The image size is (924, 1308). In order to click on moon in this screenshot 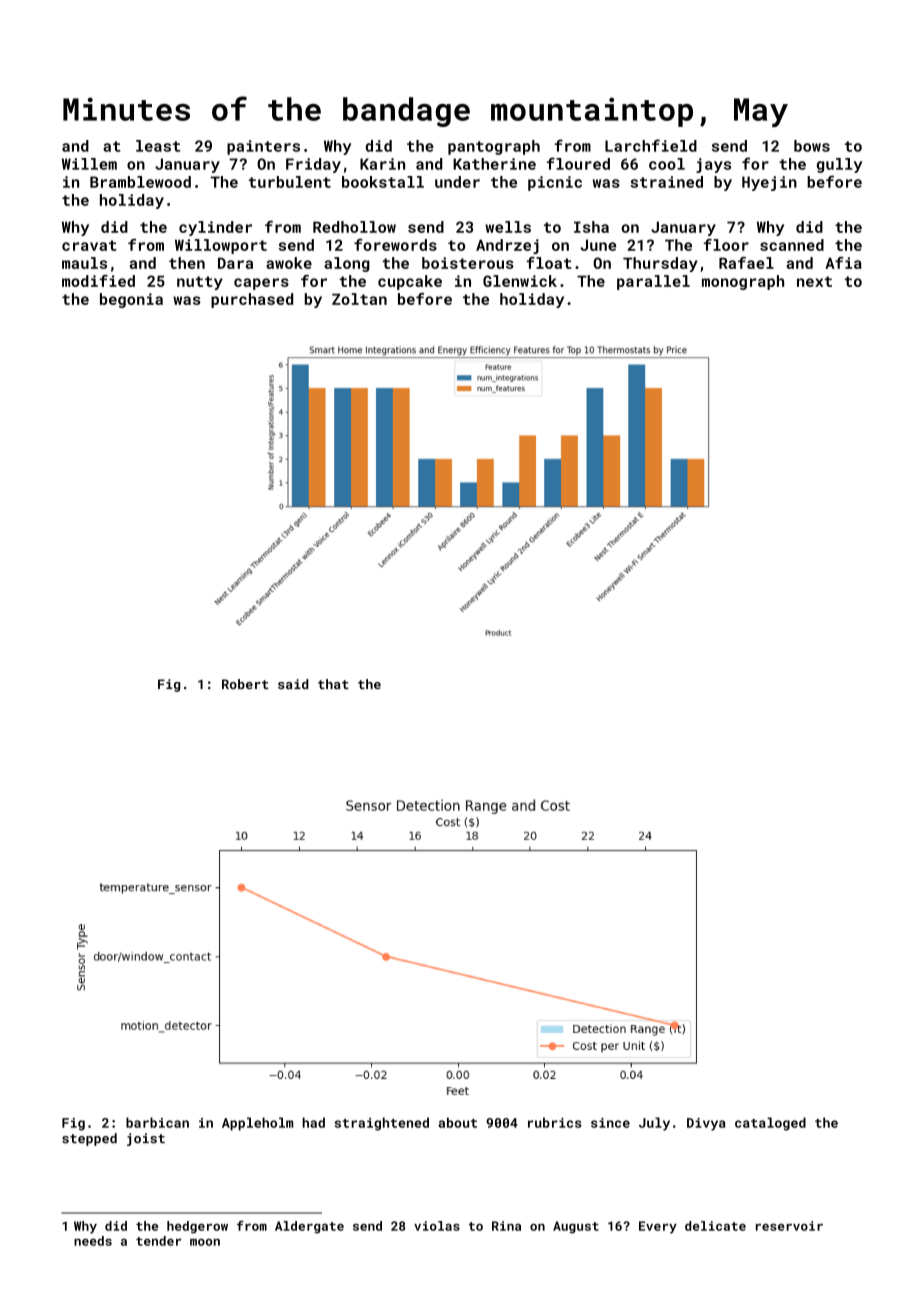, I will do `click(205, 1242)`.
